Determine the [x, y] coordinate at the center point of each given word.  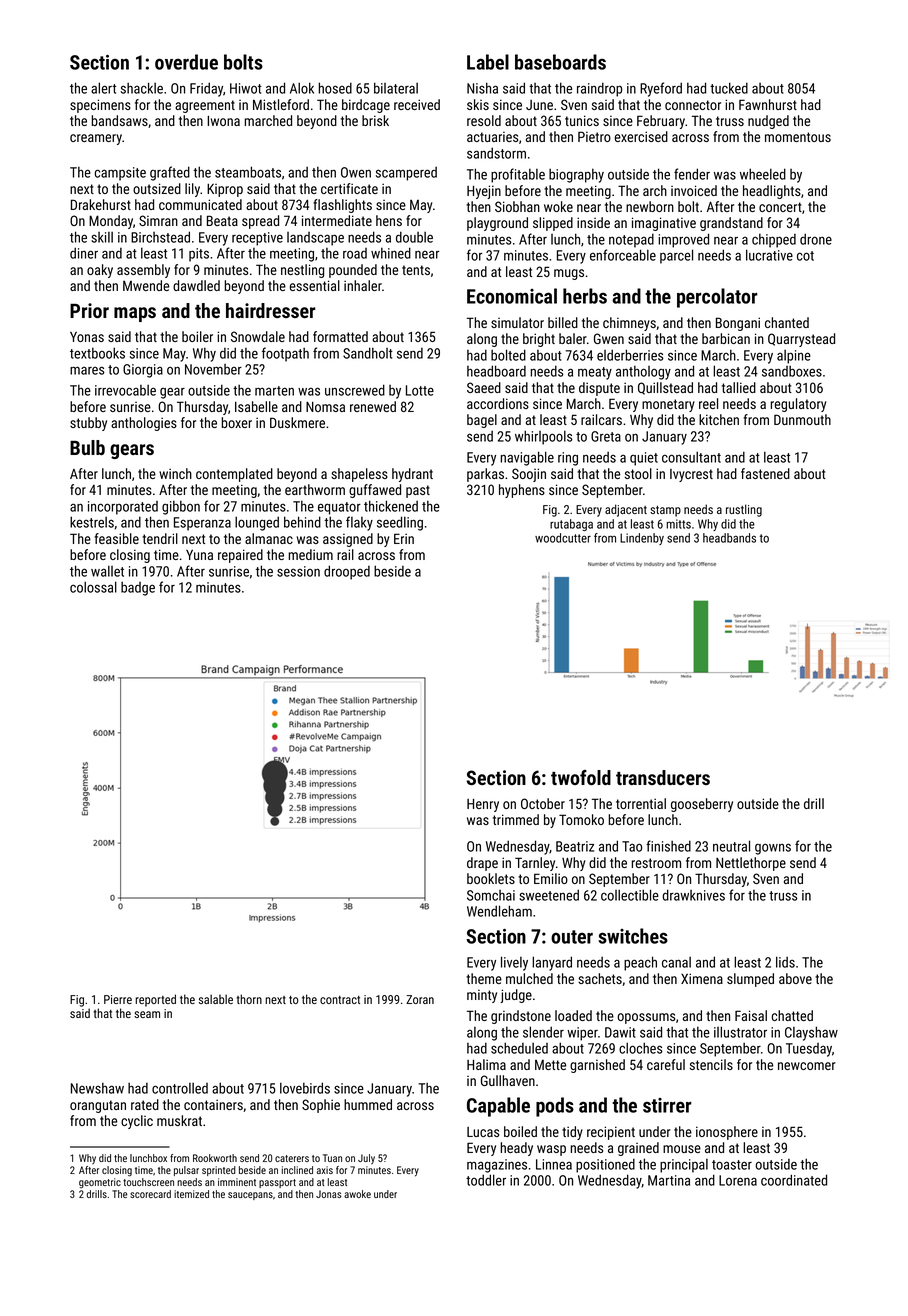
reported [155, 1000]
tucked [729, 88]
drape [482, 864]
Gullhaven [508, 1080]
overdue [186, 62]
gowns [773, 849]
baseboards [560, 62]
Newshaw [97, 1088]
